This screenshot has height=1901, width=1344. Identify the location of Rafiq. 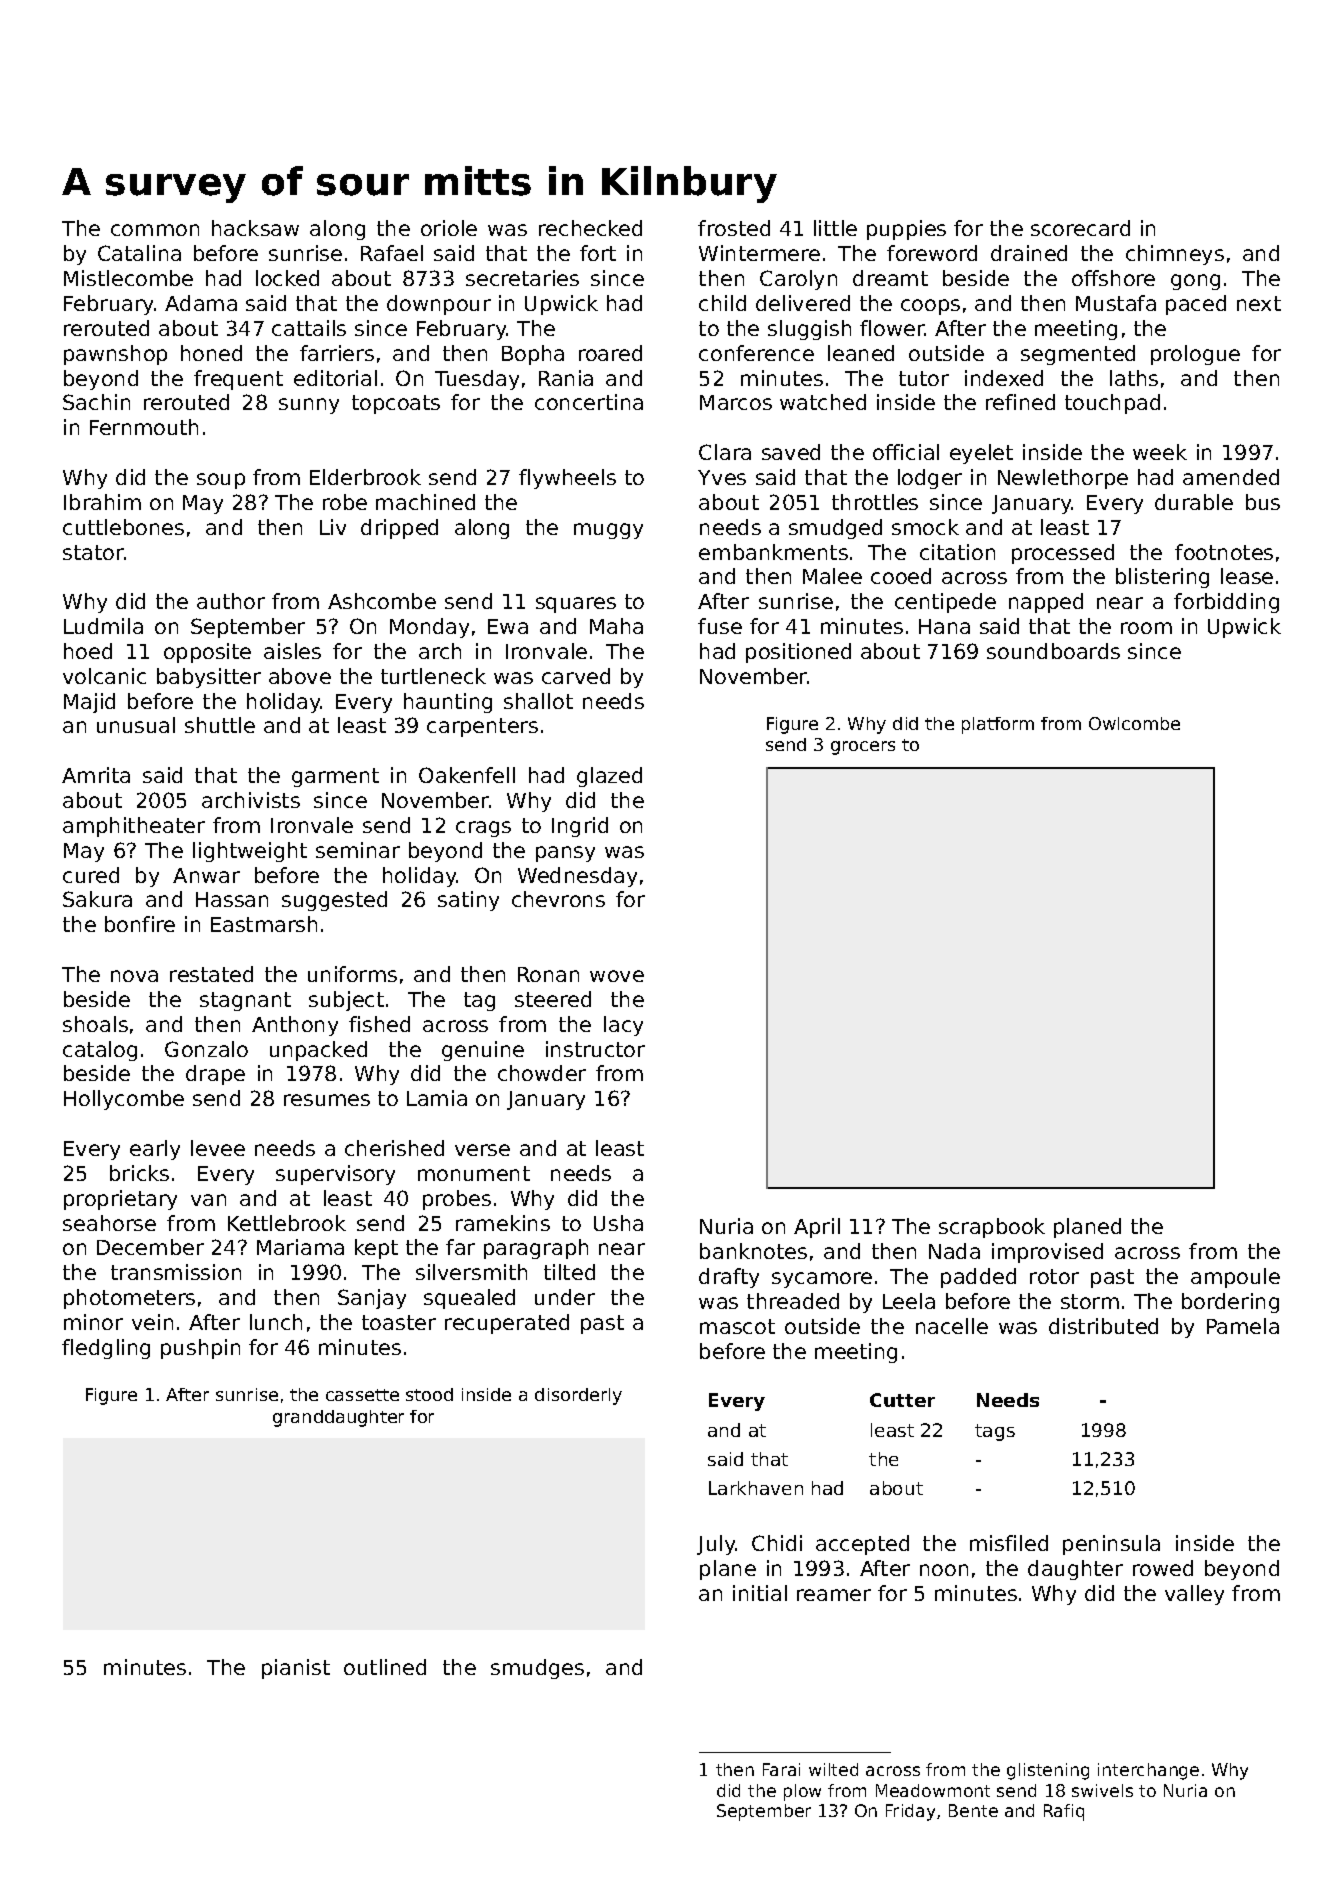
(1064, 1812).
